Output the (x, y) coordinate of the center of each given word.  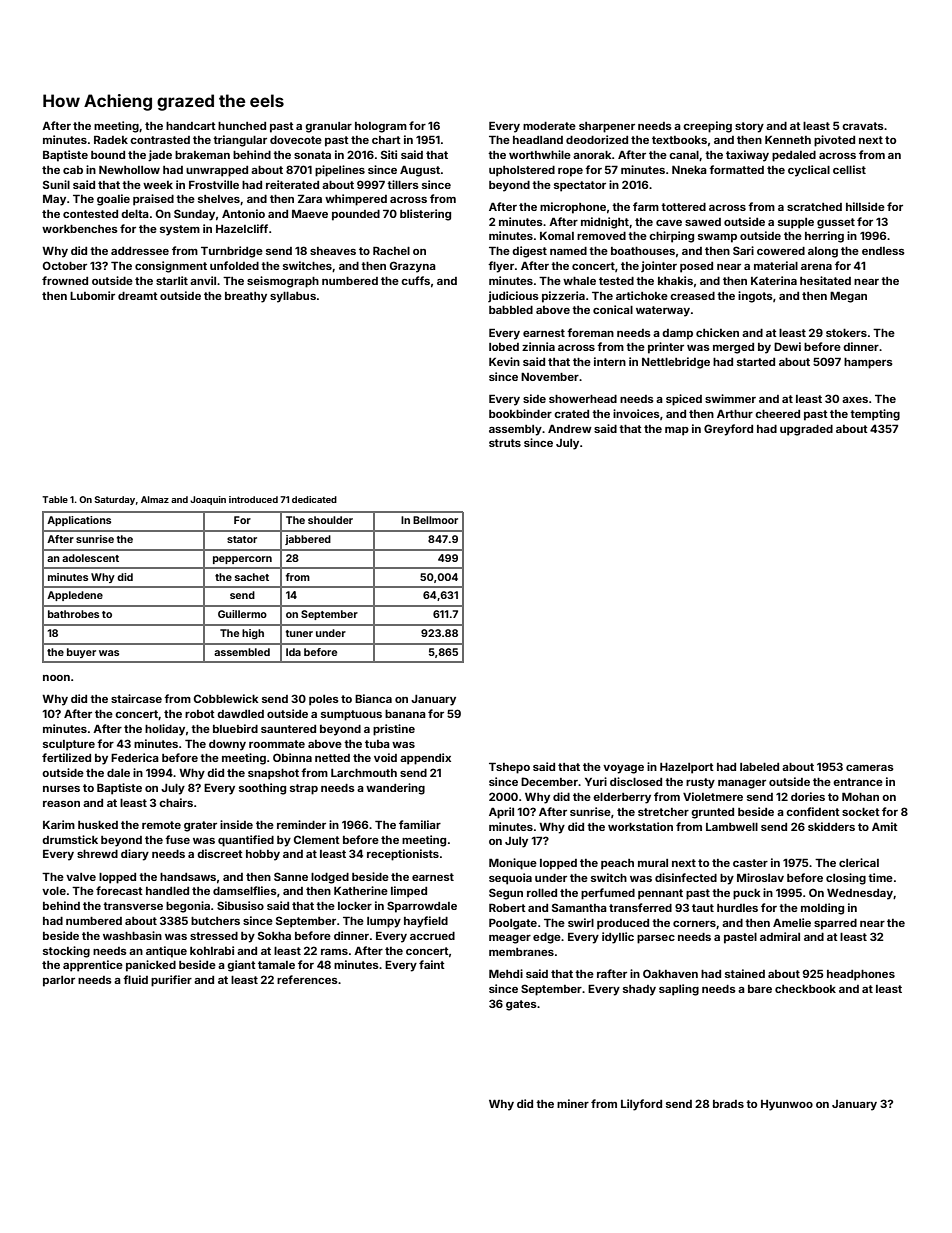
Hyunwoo (787, 1105)
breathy (246, 297)
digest (529, 252)
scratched (814, 207)
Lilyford (641, 1105)
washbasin (132, 935)
